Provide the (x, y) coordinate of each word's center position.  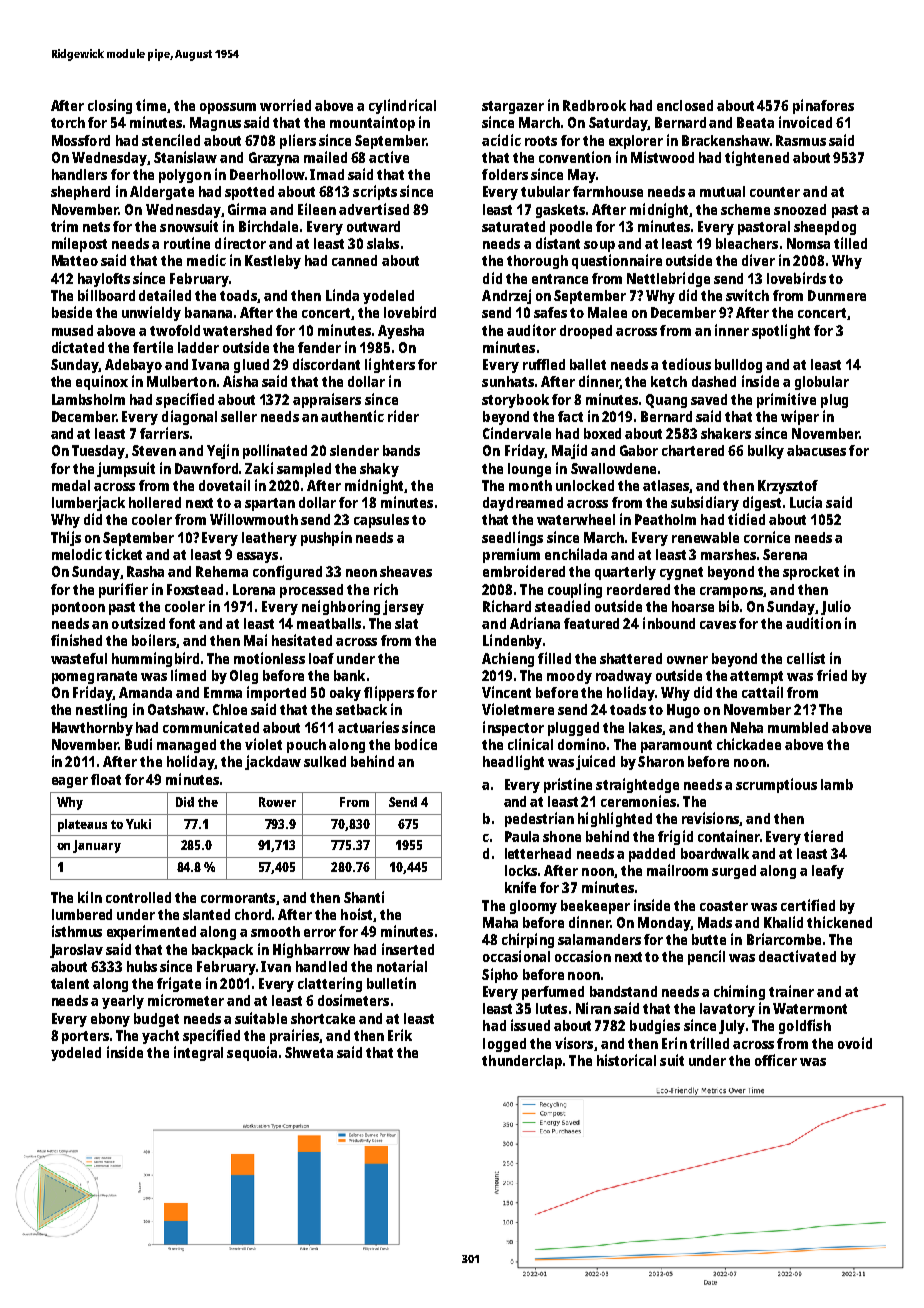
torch (68, 122)
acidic (501, 140)
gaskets (560, 211)
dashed (714, 381)
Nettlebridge (668, 279)
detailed (165, 295)
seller (239, 416)
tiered (823, 836)
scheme (745, 209)
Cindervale (517, 433)
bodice (416, 744)
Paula (522, 836)
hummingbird (155, 659)
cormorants (238, 898)
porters (85, 1037)
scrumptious (776, 785)
